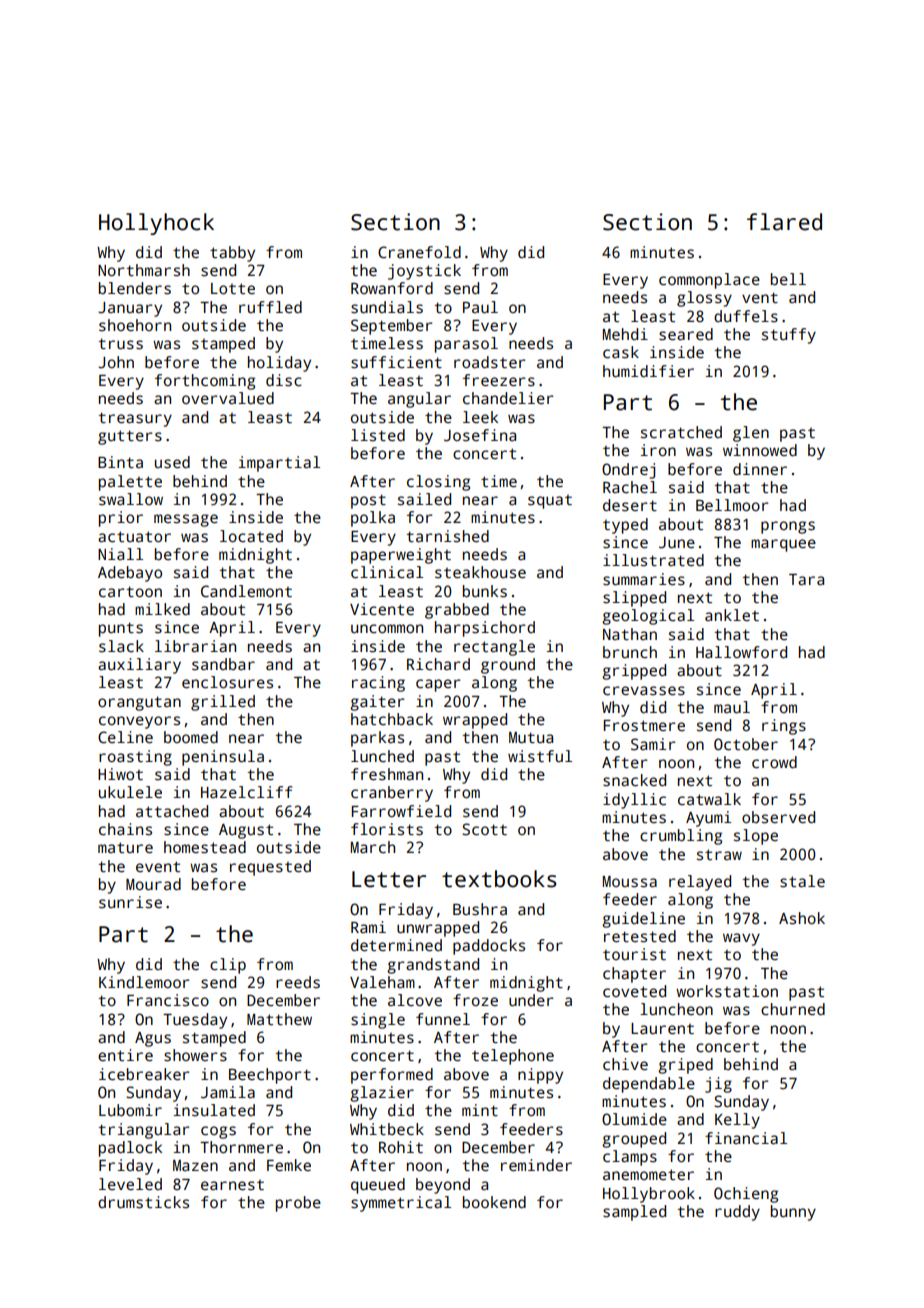 Image resolution: width=924 pixels, height=1308 pixels. Describe the element at coordinates (125, 848) in the image. I see `mature` at that location.
